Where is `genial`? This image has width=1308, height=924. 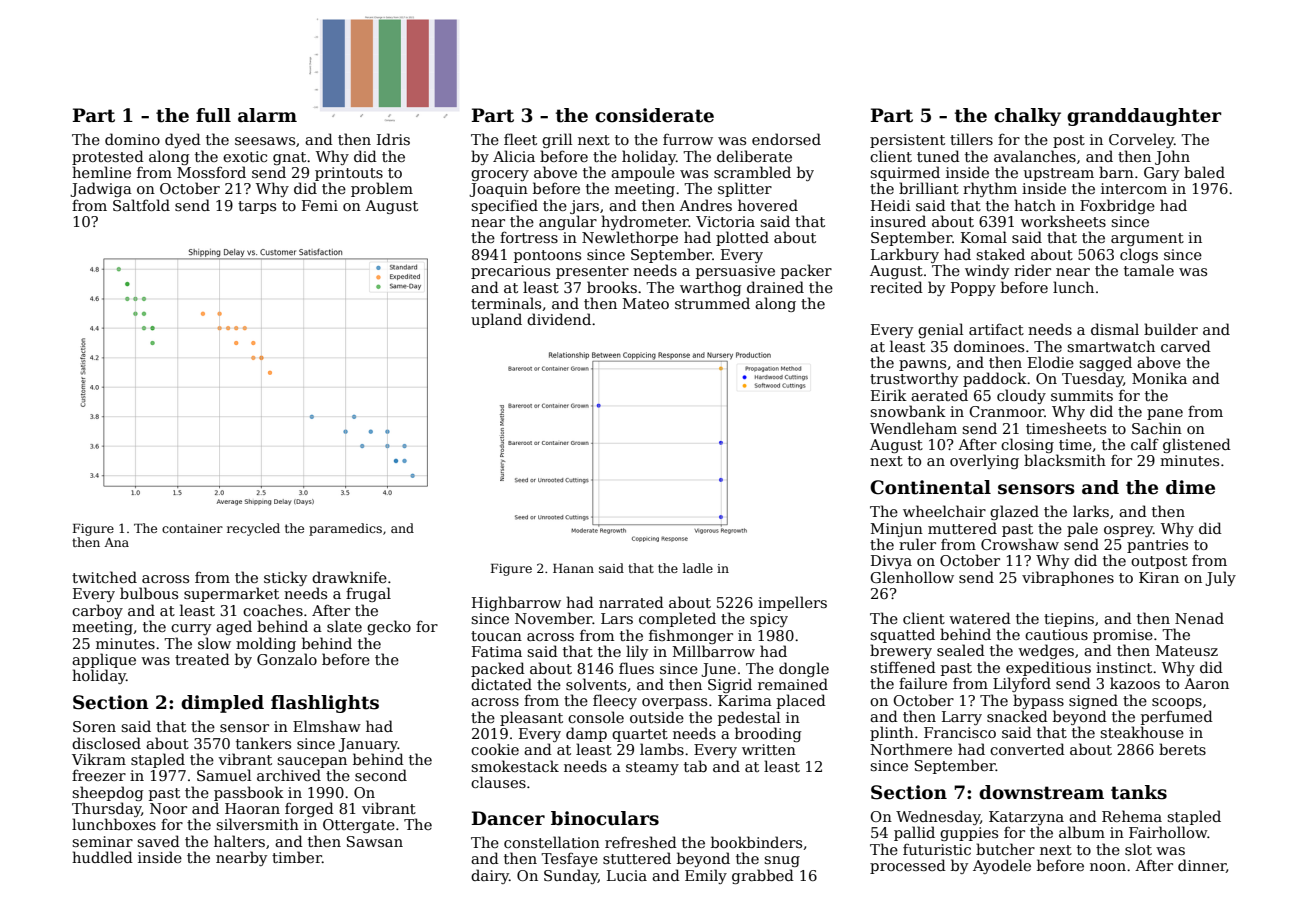
genial is located at coordinates (940, 330).
